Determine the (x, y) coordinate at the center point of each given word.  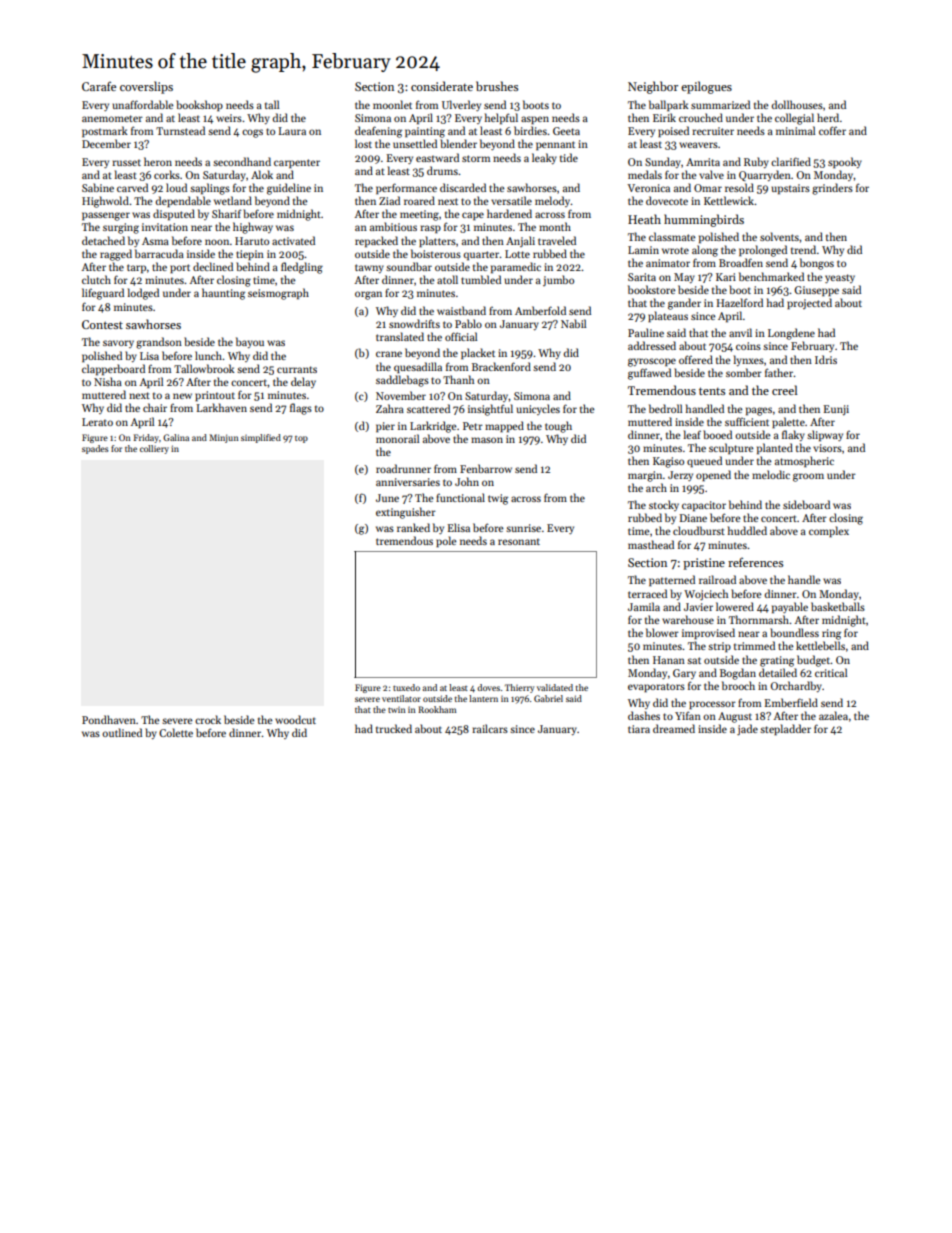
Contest (102, 324)
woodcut (295, 719)
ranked (413, 527)
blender (458, 143)
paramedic (516, 267)
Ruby (756, 162)
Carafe (99, 86)
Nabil (573, 323)
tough (558, 427)
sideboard (806, 504)
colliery (154, 449)
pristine (704, 564)
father (779, 372)
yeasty (840, 278)
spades (95, 449)
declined (213, 266)
